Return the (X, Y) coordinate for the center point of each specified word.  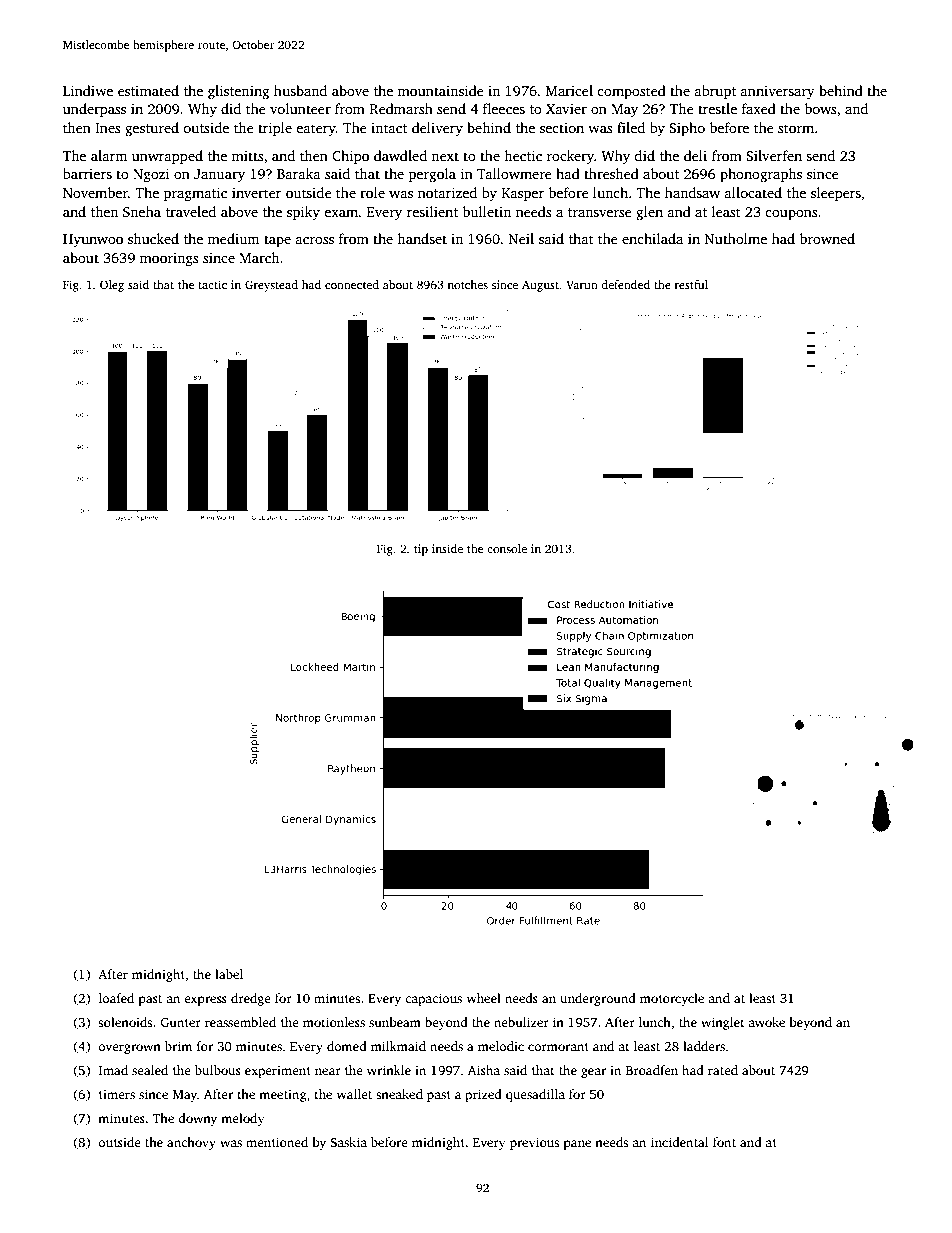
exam (341, 213)
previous (534, 1143)
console (507, 548)
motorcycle (672, 999)
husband (300, 90)
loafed (116, 998)
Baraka (299, 173)
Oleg (112, 286)
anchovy (191, 1143)
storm (796, 128)
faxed (759, 108)
